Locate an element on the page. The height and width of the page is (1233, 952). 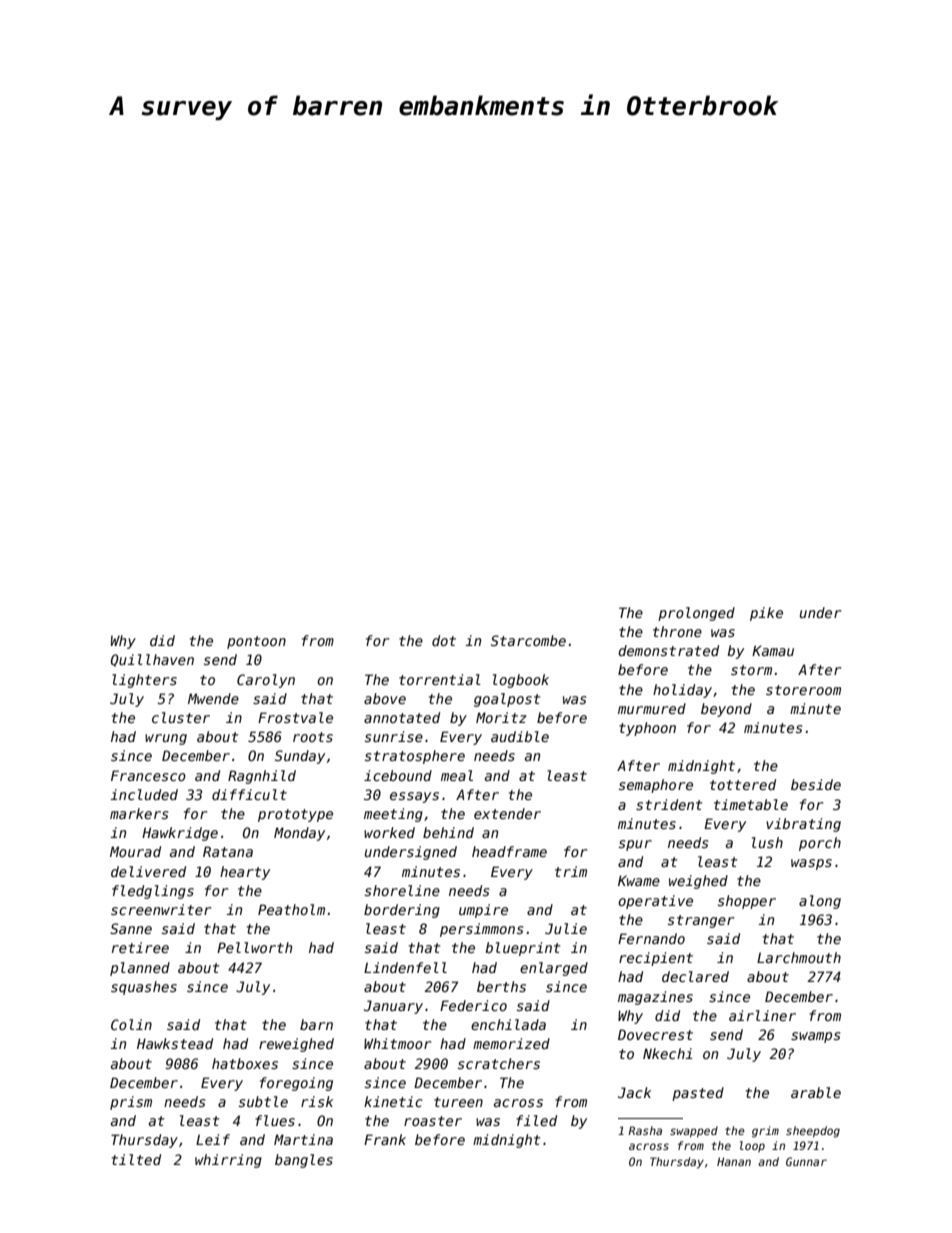
meeting is located at coordinates (393, 815).
